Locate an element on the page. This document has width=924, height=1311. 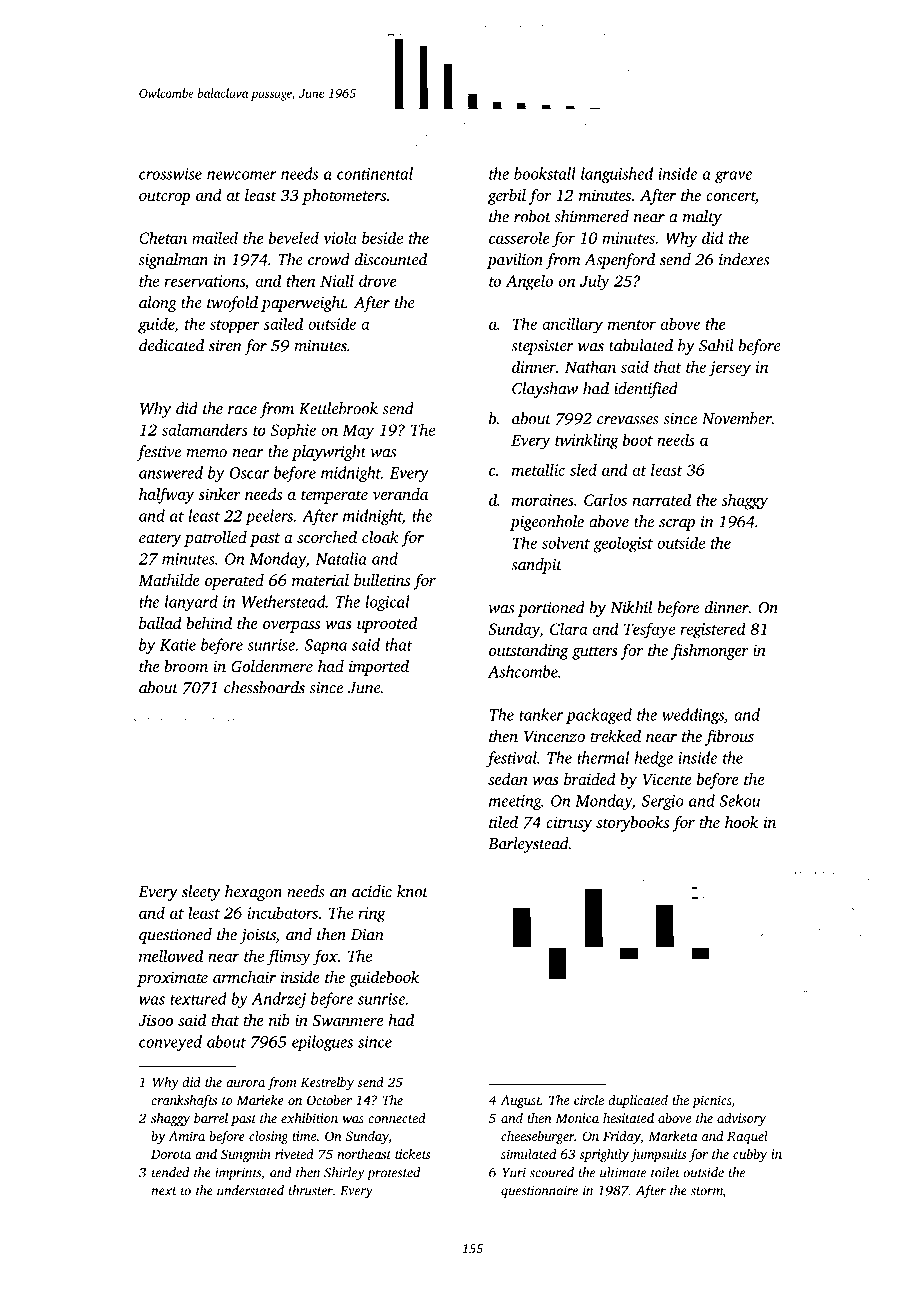
Oscar is located at coordinates (249, 473).
